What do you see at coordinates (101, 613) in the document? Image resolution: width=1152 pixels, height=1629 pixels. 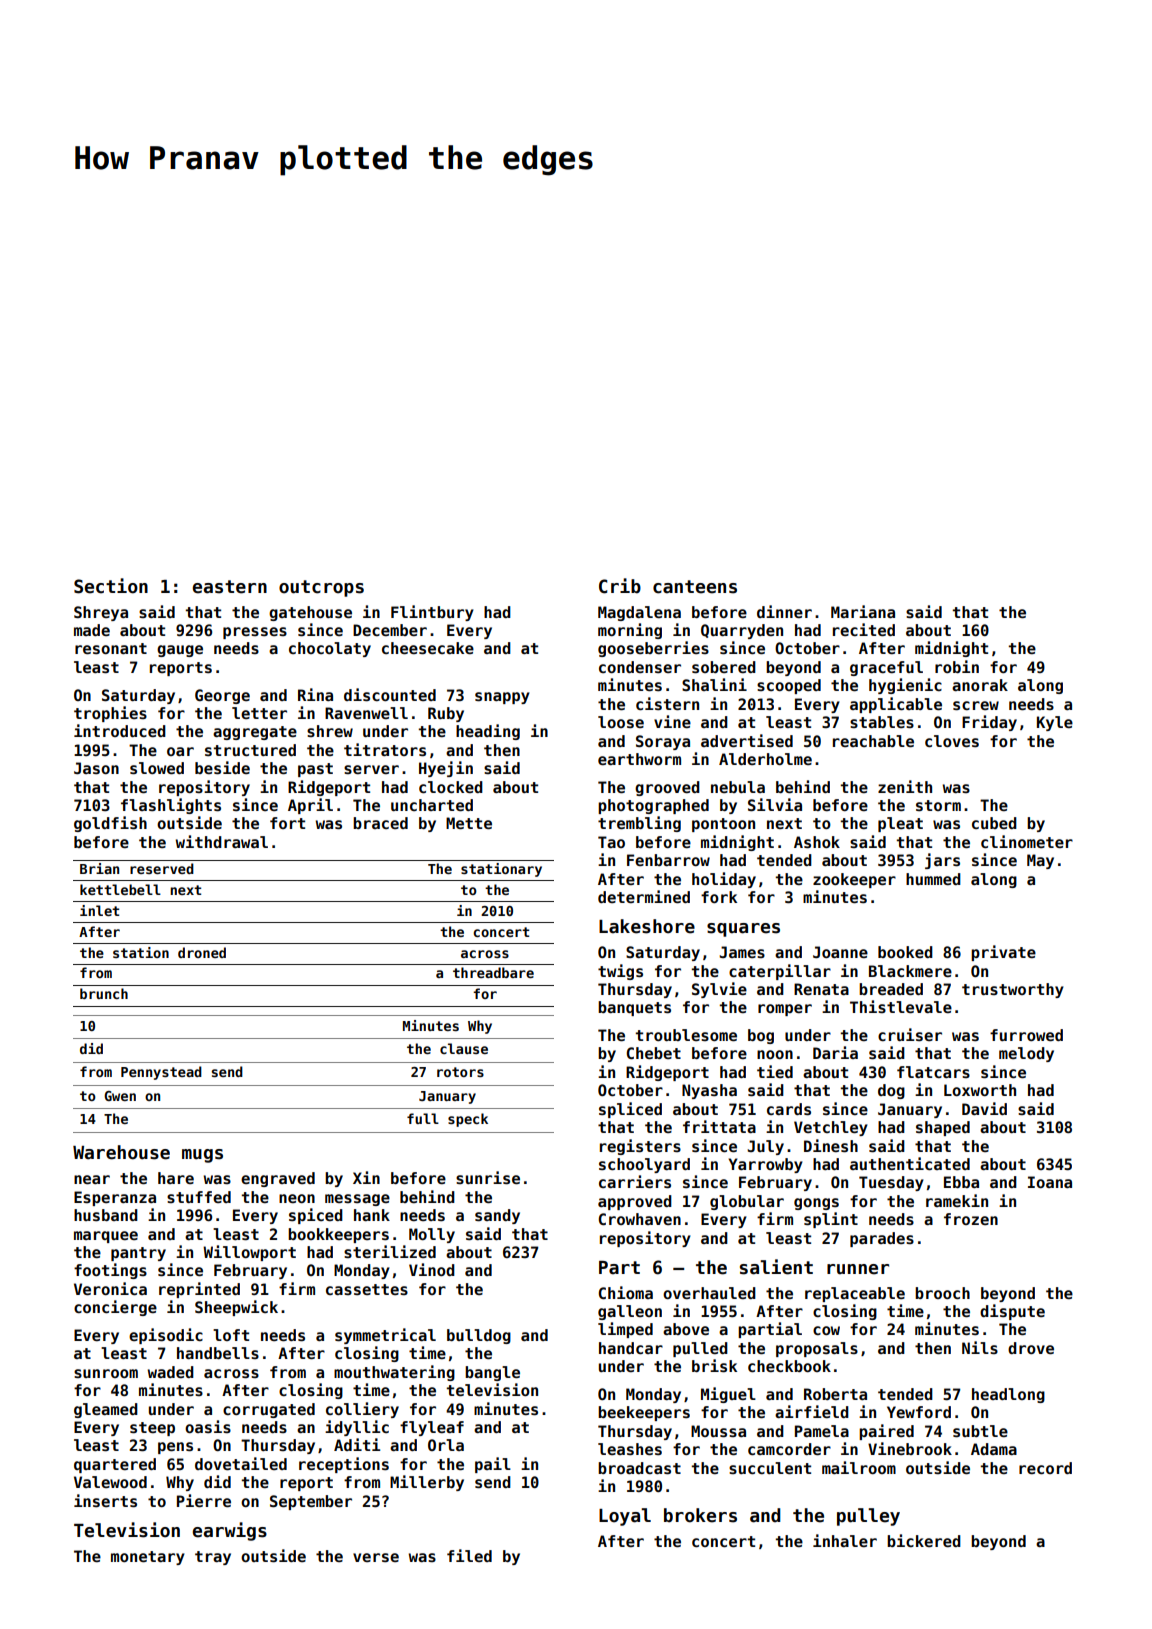 I see `Shreya` at bounding box center [101, 613].
